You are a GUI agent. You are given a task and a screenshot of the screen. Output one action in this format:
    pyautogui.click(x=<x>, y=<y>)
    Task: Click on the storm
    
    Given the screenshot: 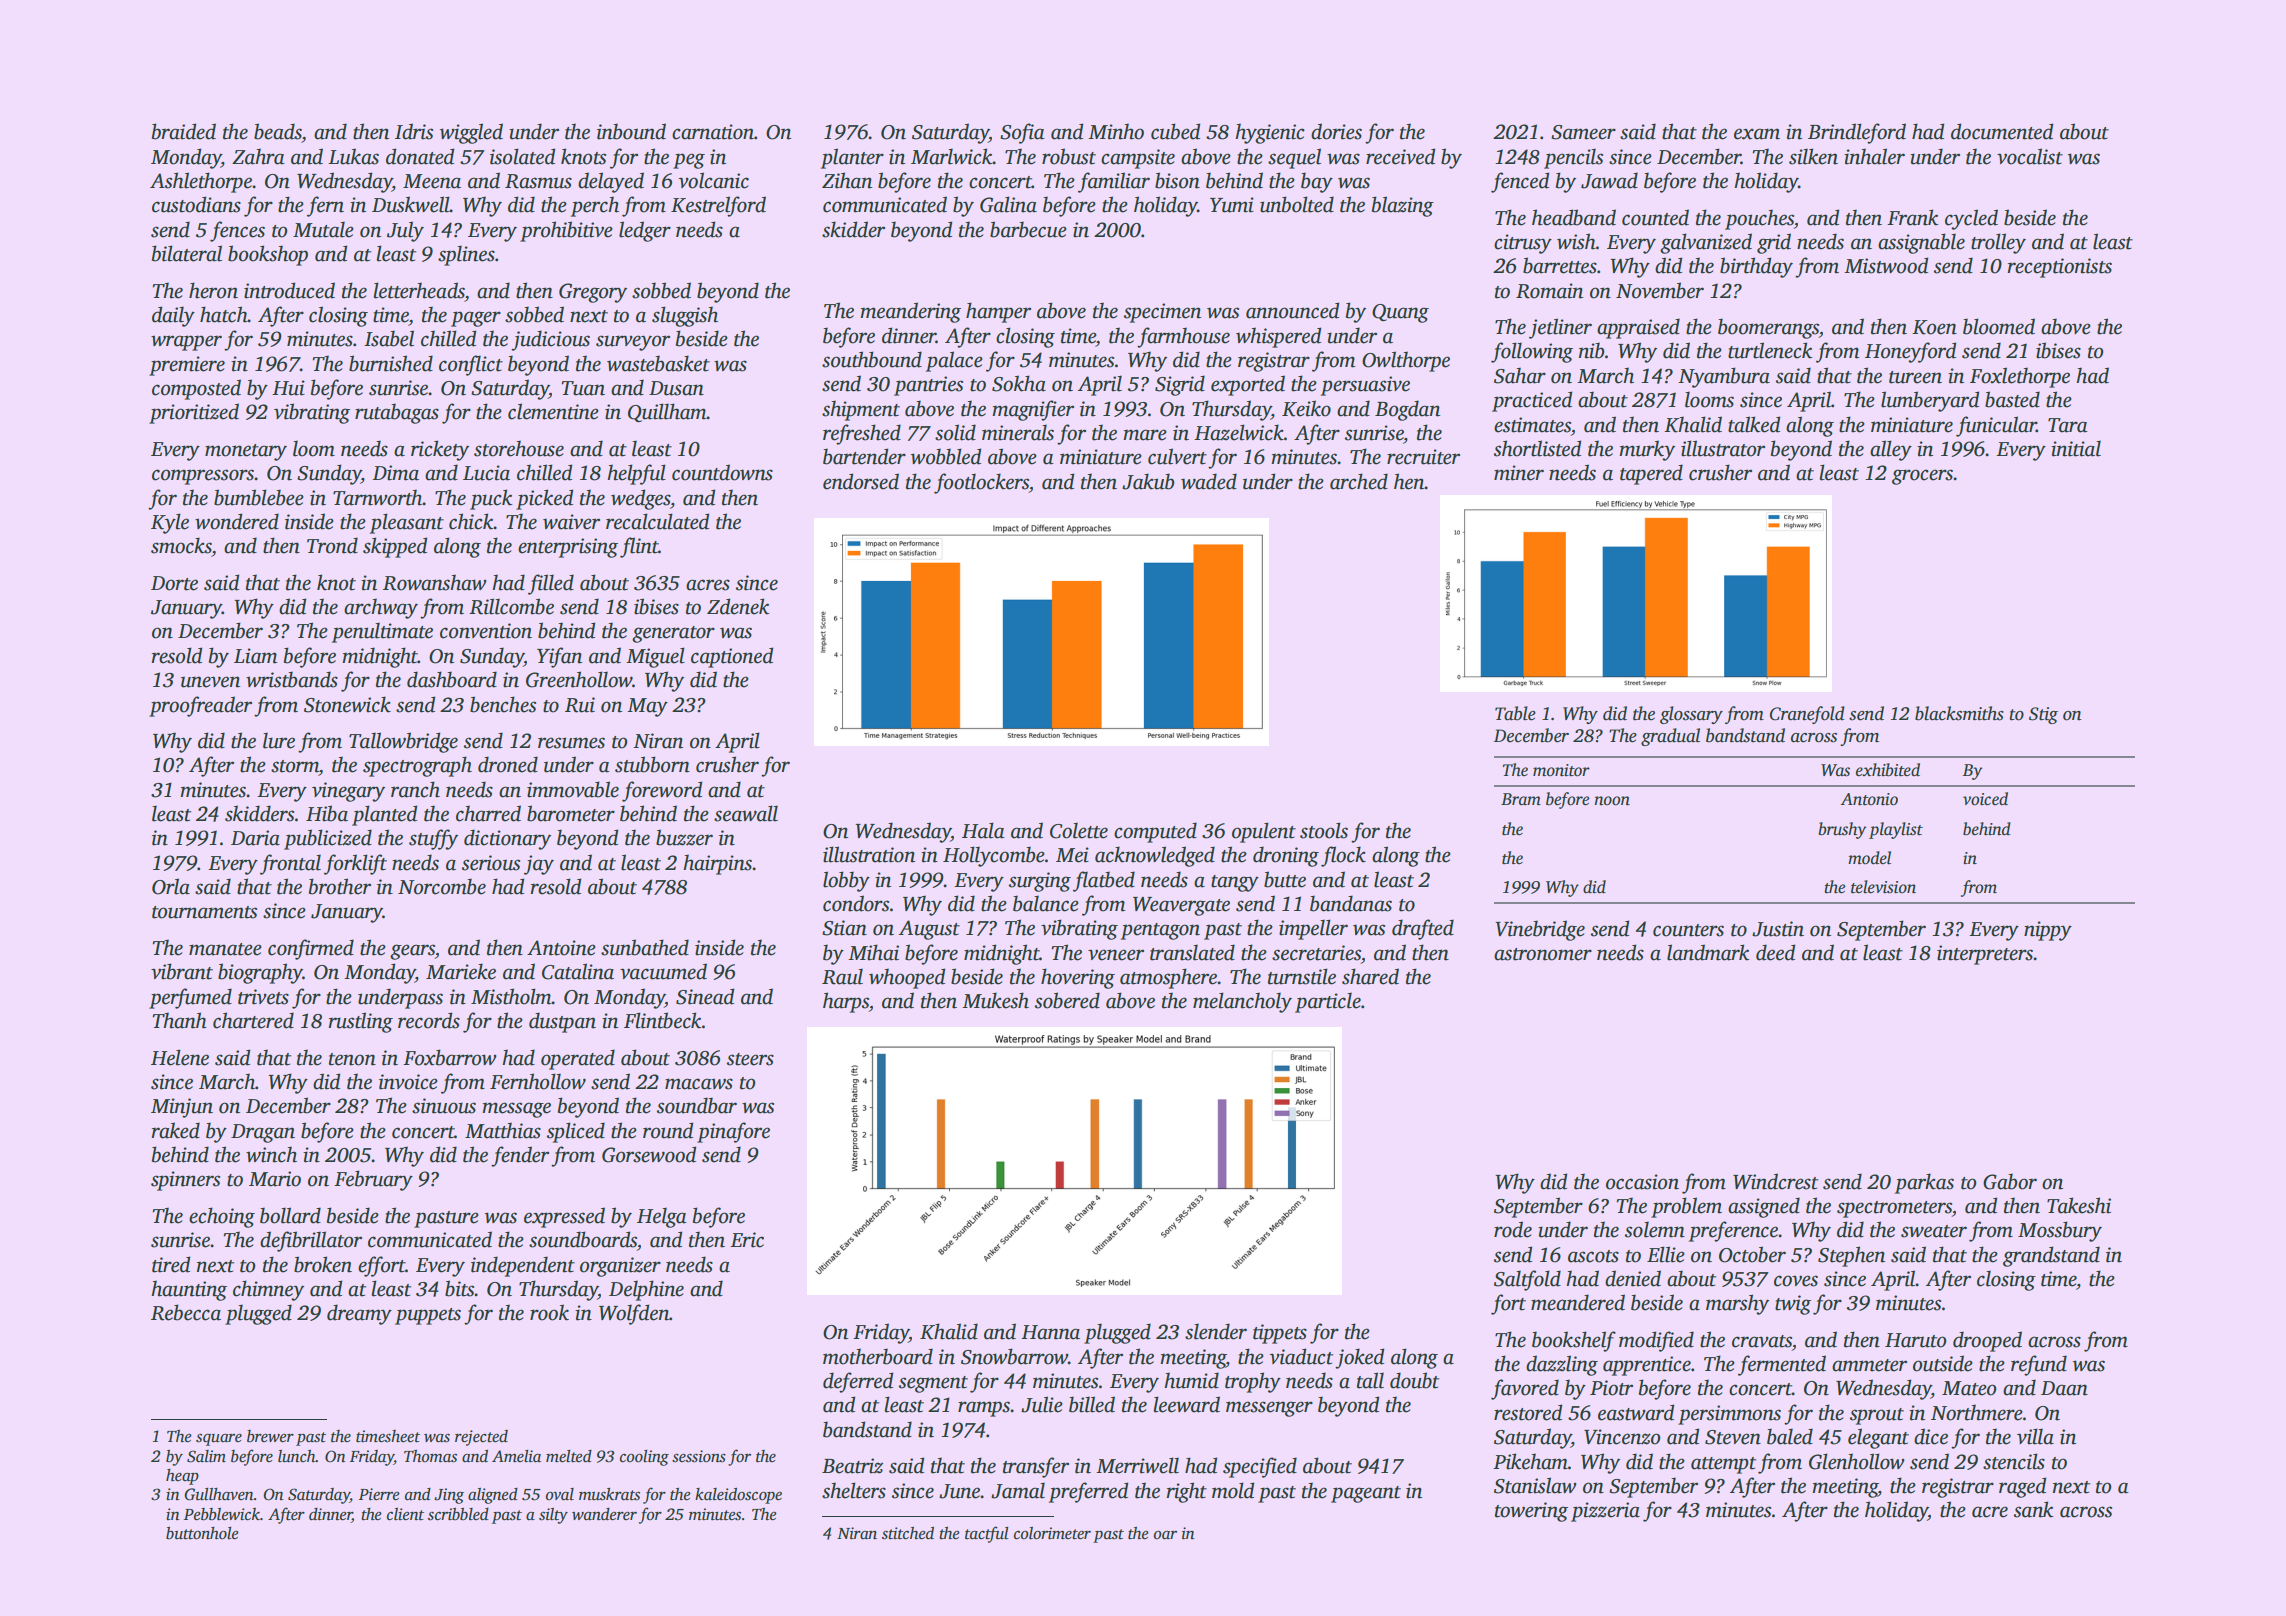 What is the action you would take?
    pyautogui.click(x=295, y=766)
